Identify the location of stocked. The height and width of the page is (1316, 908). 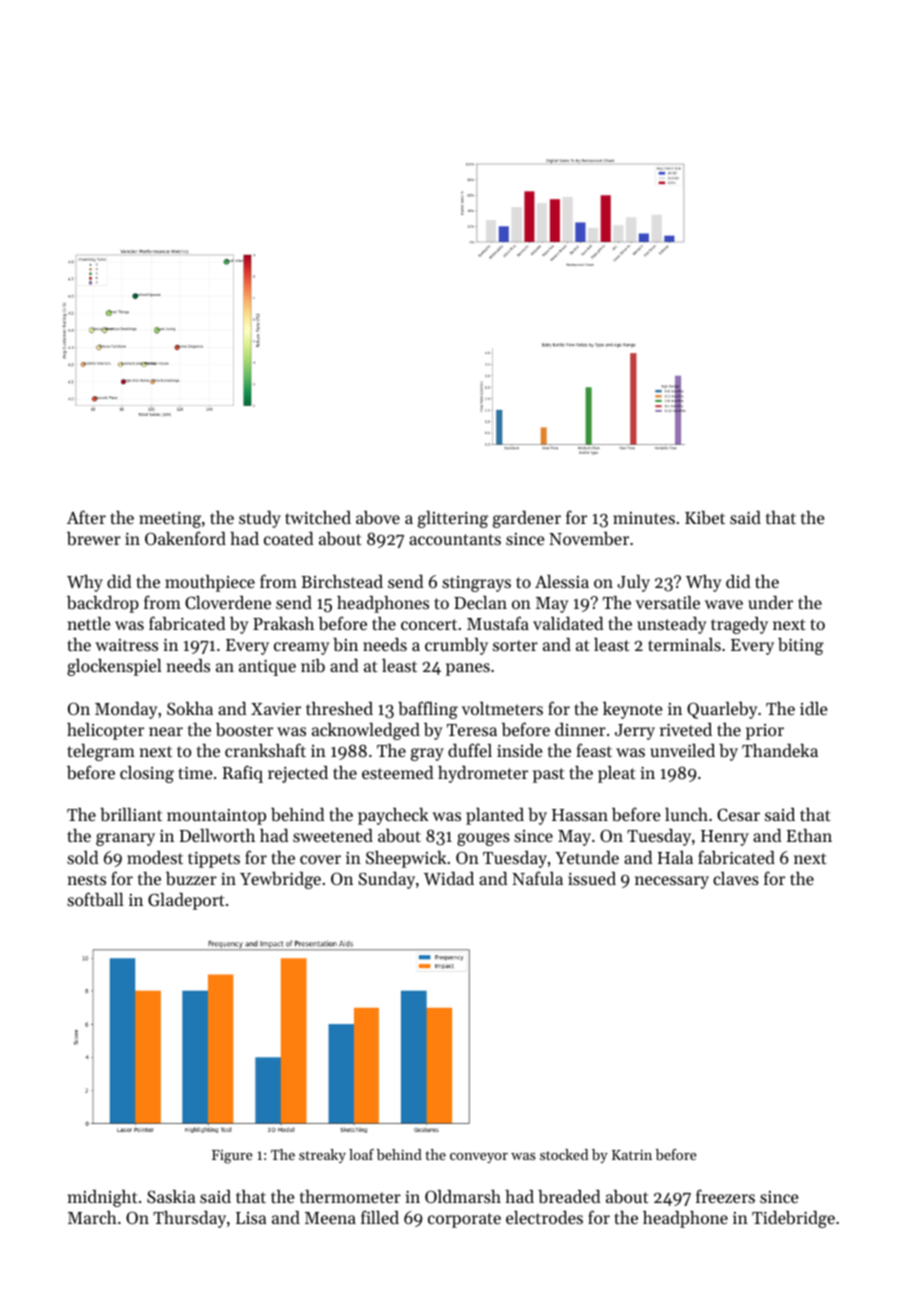
(564, 1154).
